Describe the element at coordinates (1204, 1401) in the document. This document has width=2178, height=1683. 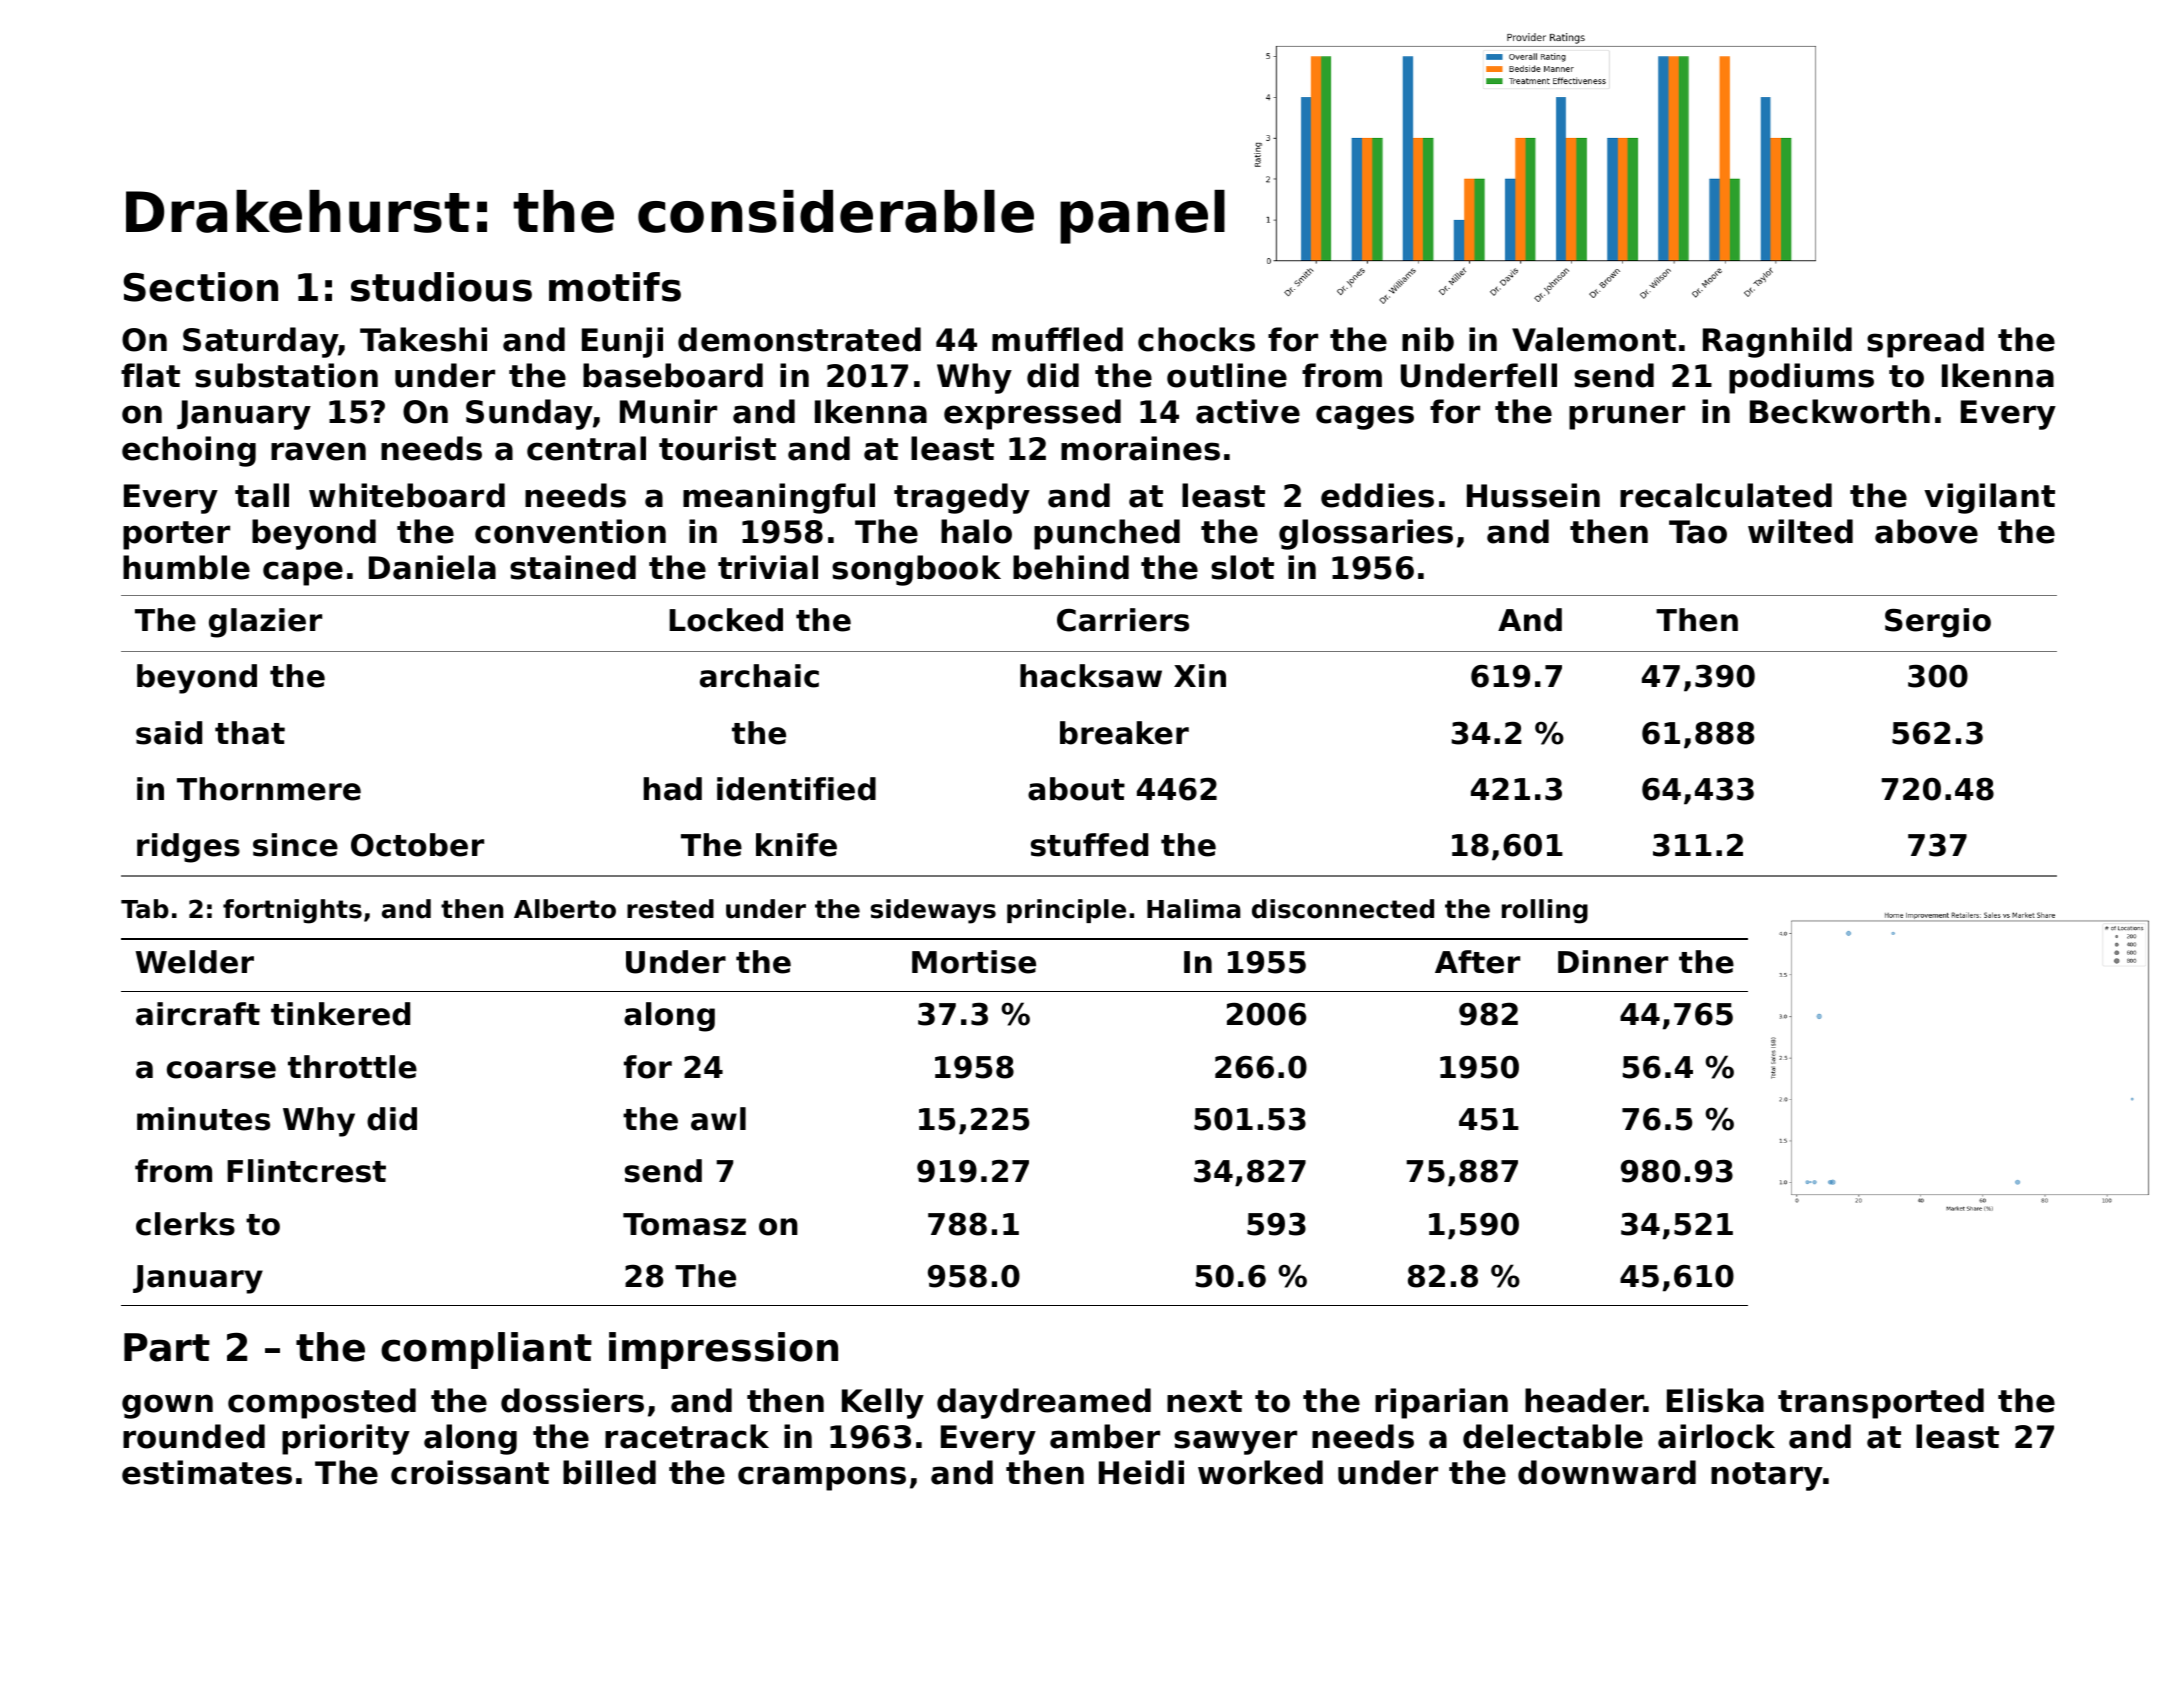
I see `next` at that location.
